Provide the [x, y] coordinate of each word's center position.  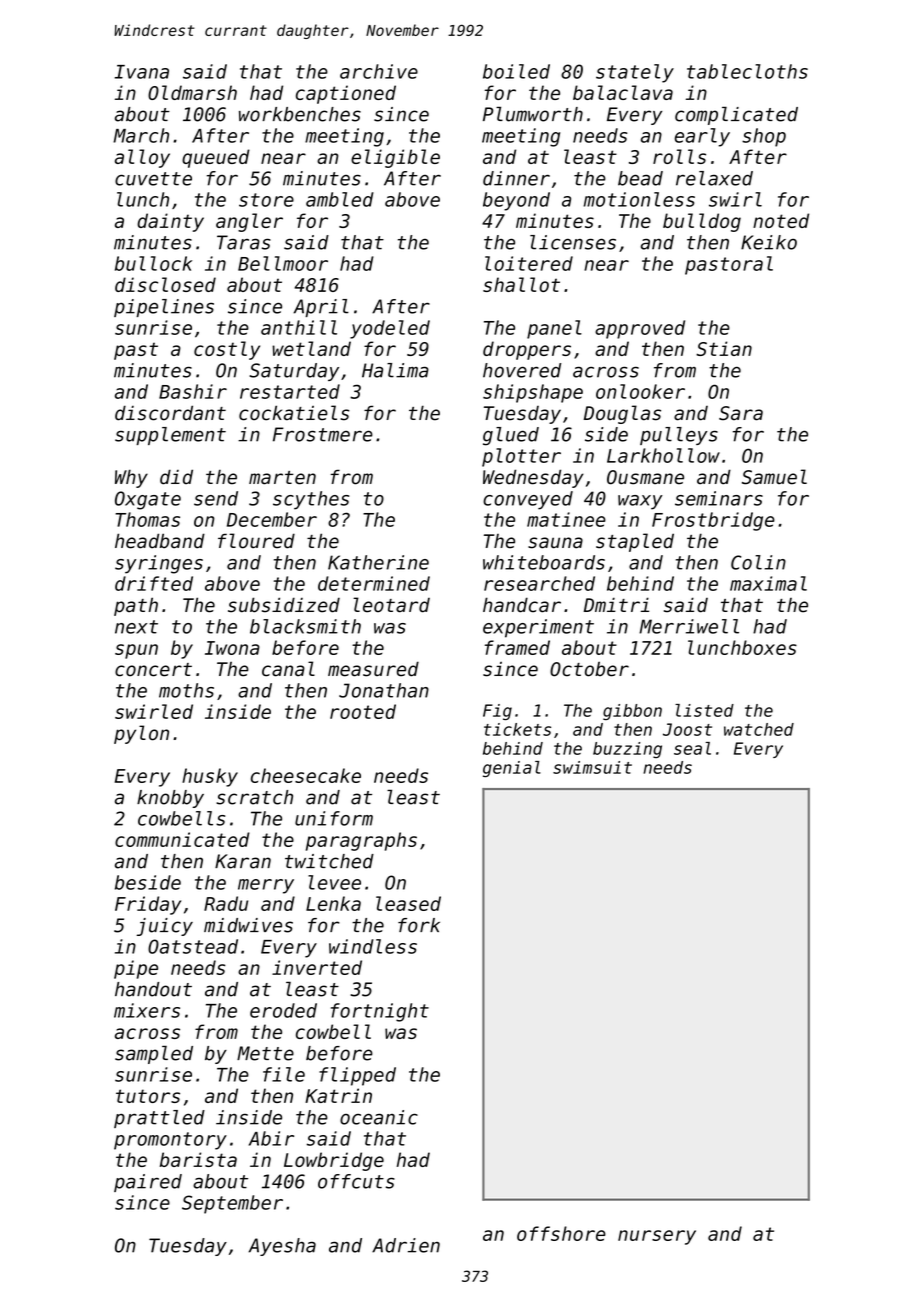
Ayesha [282, 1247]
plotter [521, 457]
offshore [561, 1233]
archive [379, 71]
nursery [657, 1237]
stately [635, 73]
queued [216, 158]
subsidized [284, 605]
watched [759, 729]
